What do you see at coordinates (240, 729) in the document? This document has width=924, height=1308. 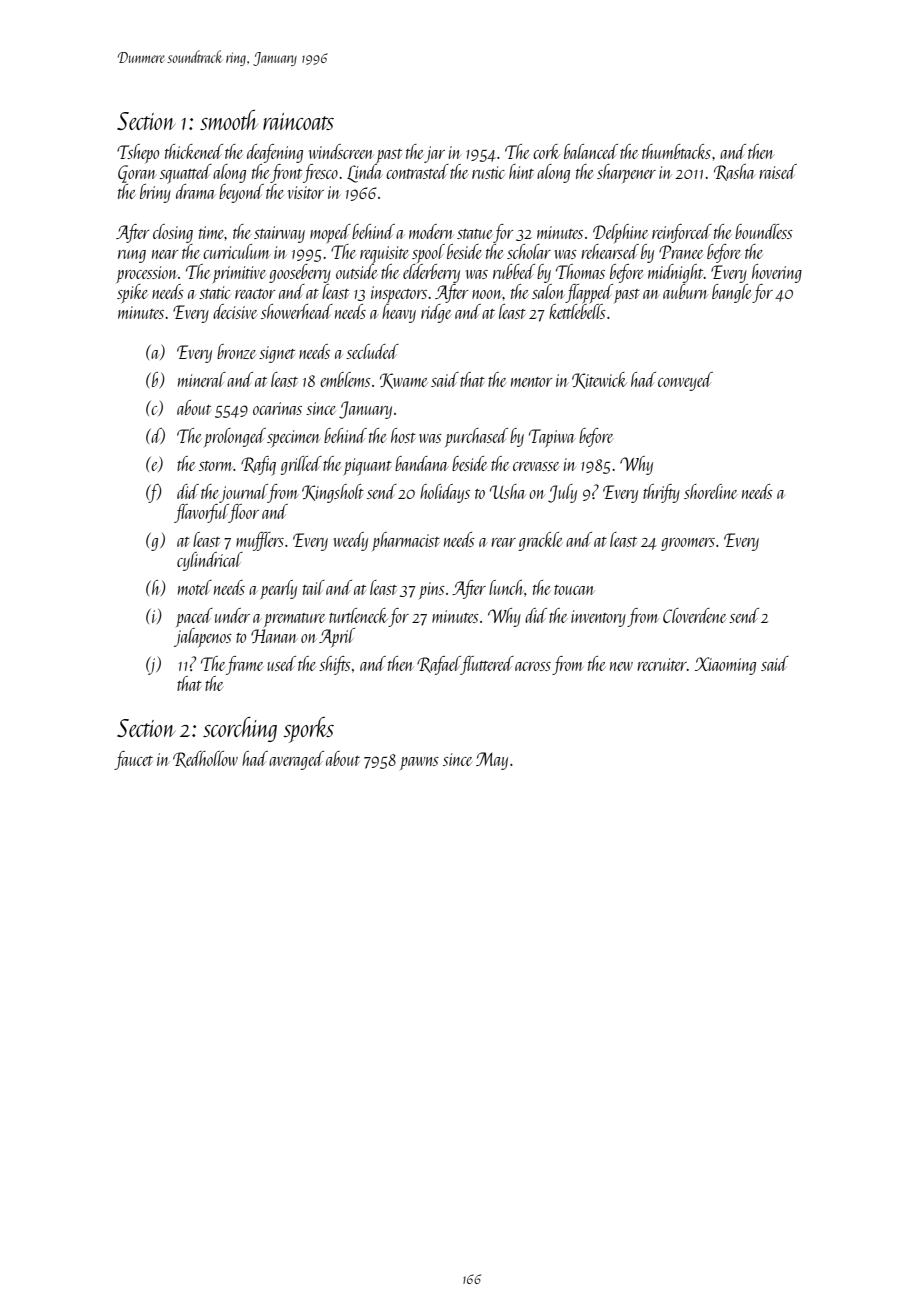 I see `scorching` at bounding box center [240, 729].
